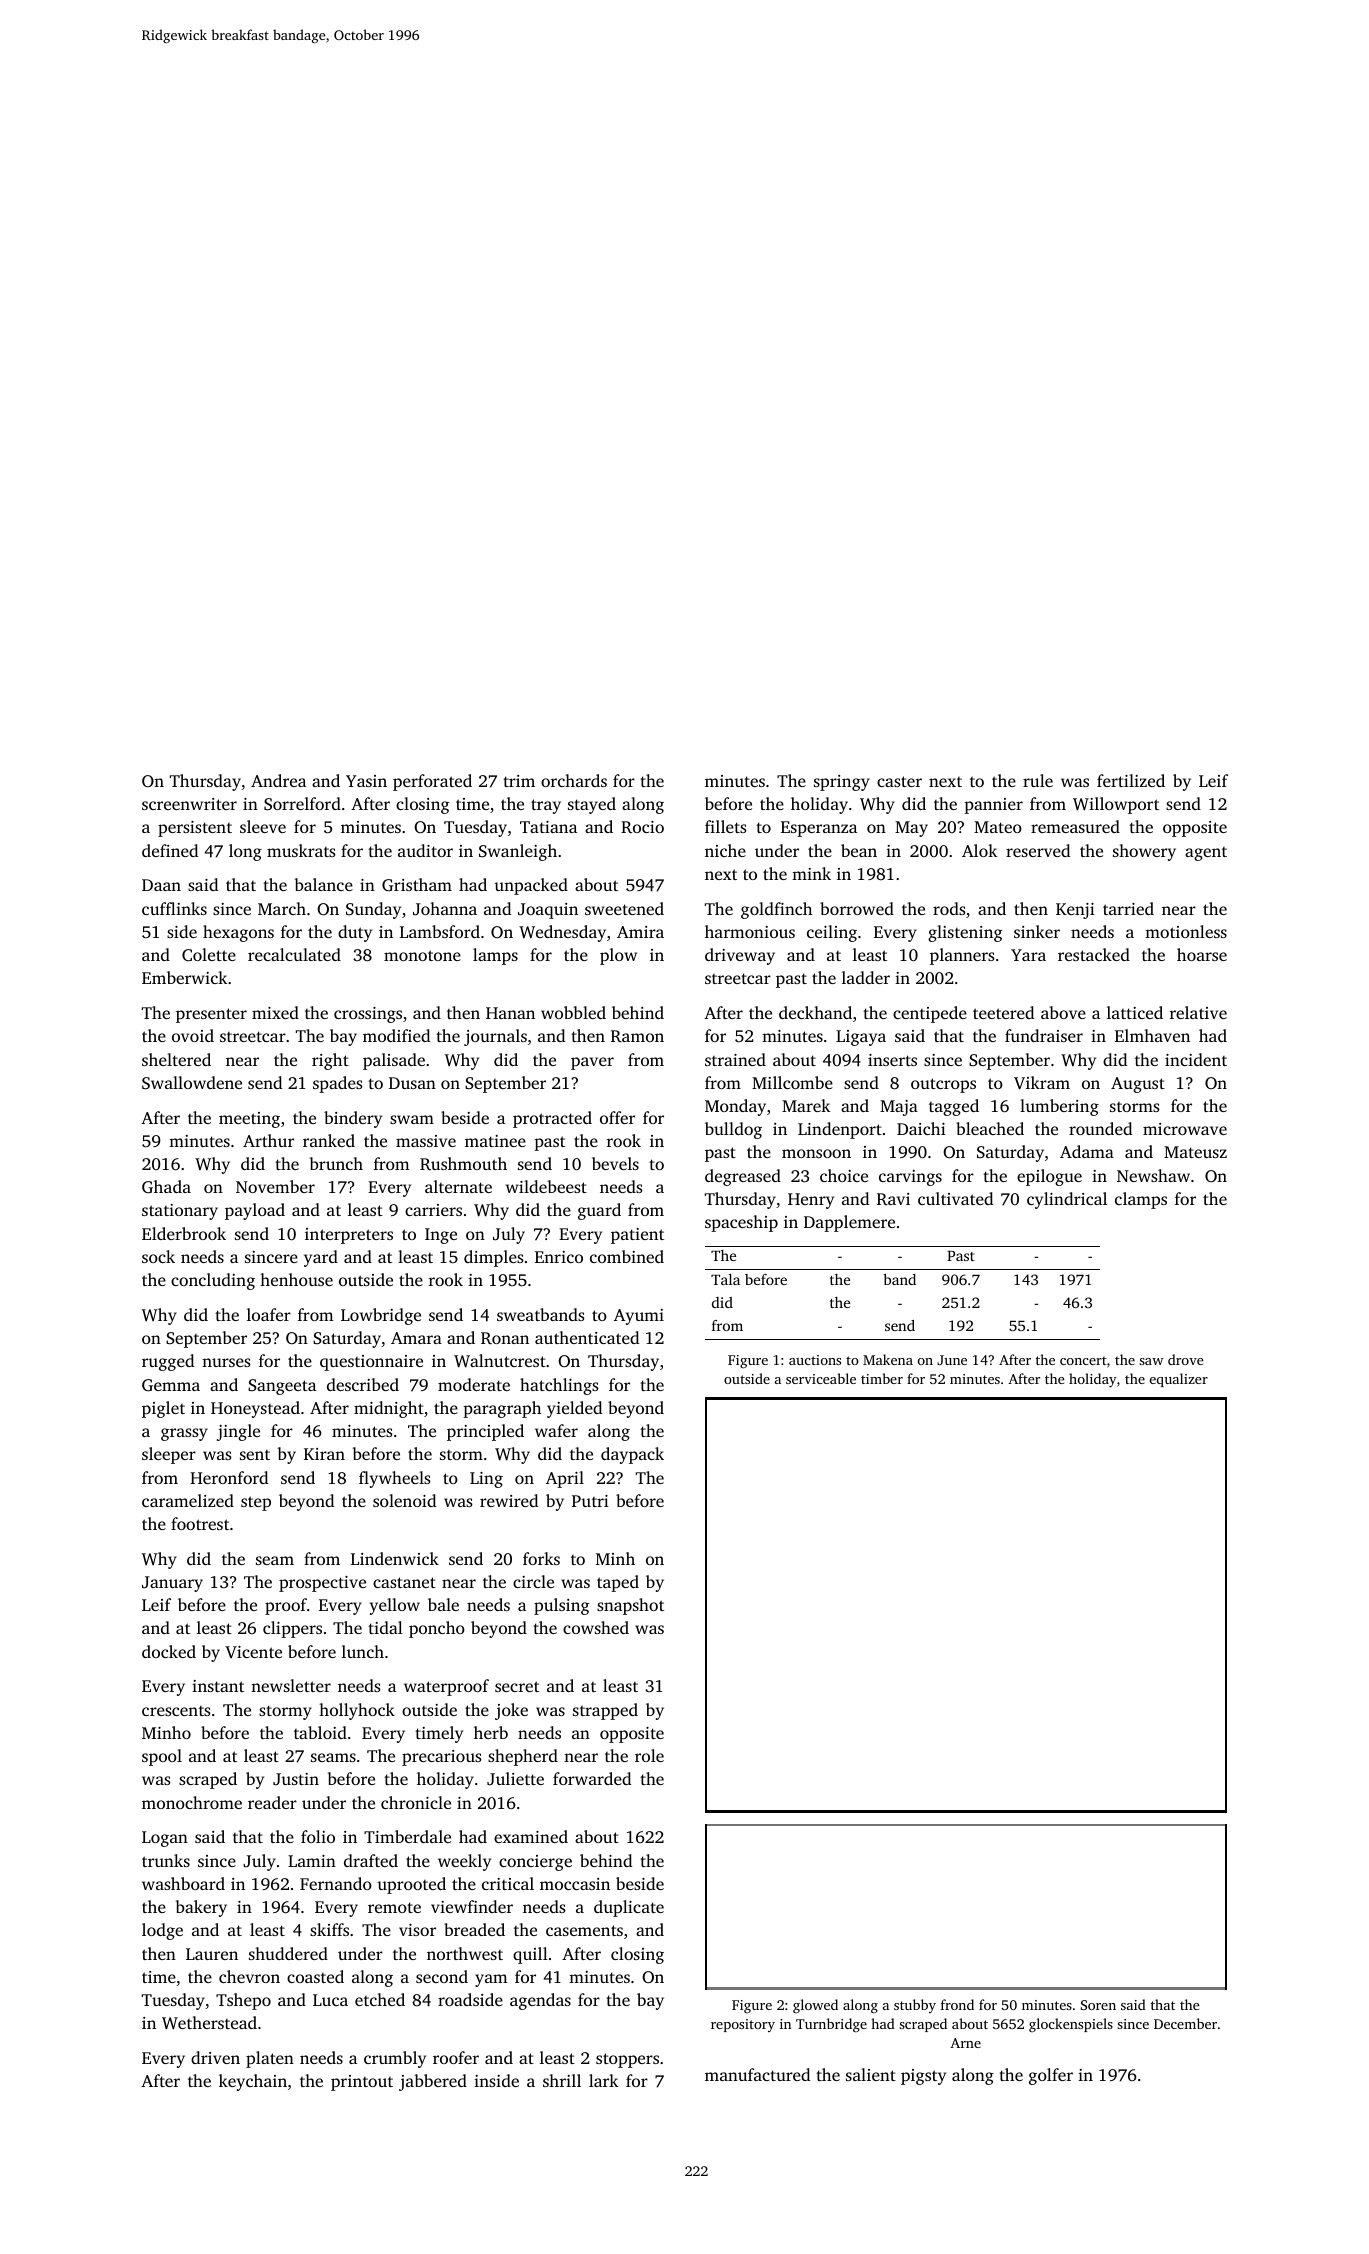 The width and height of the screenshot is (1369, 2254). Describe the element at coordinates (253, 2082) in the screenshot. I see `keychain` at that location.
